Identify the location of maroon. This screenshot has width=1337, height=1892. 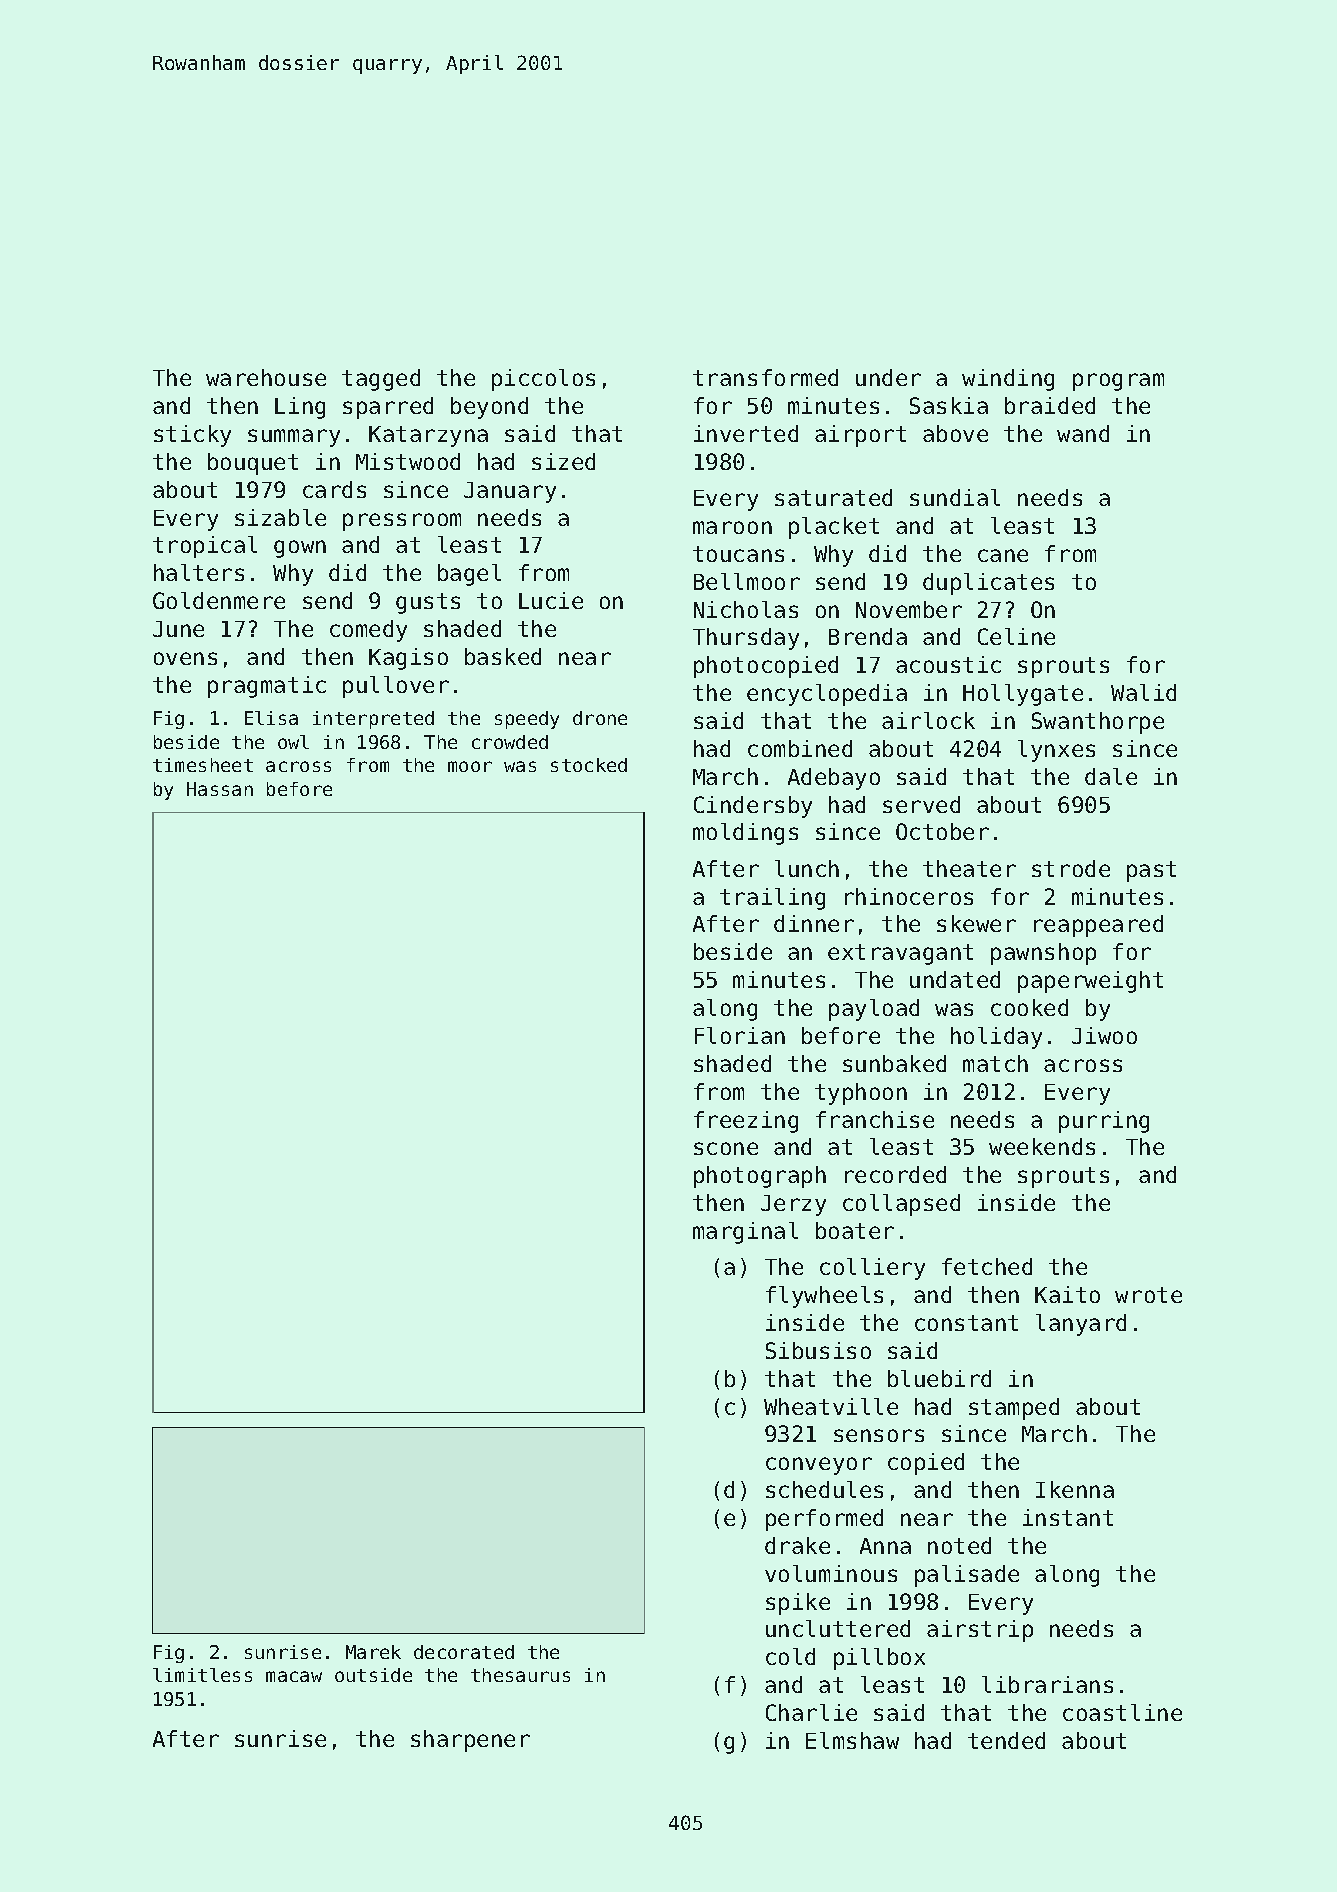
(732, 527).
